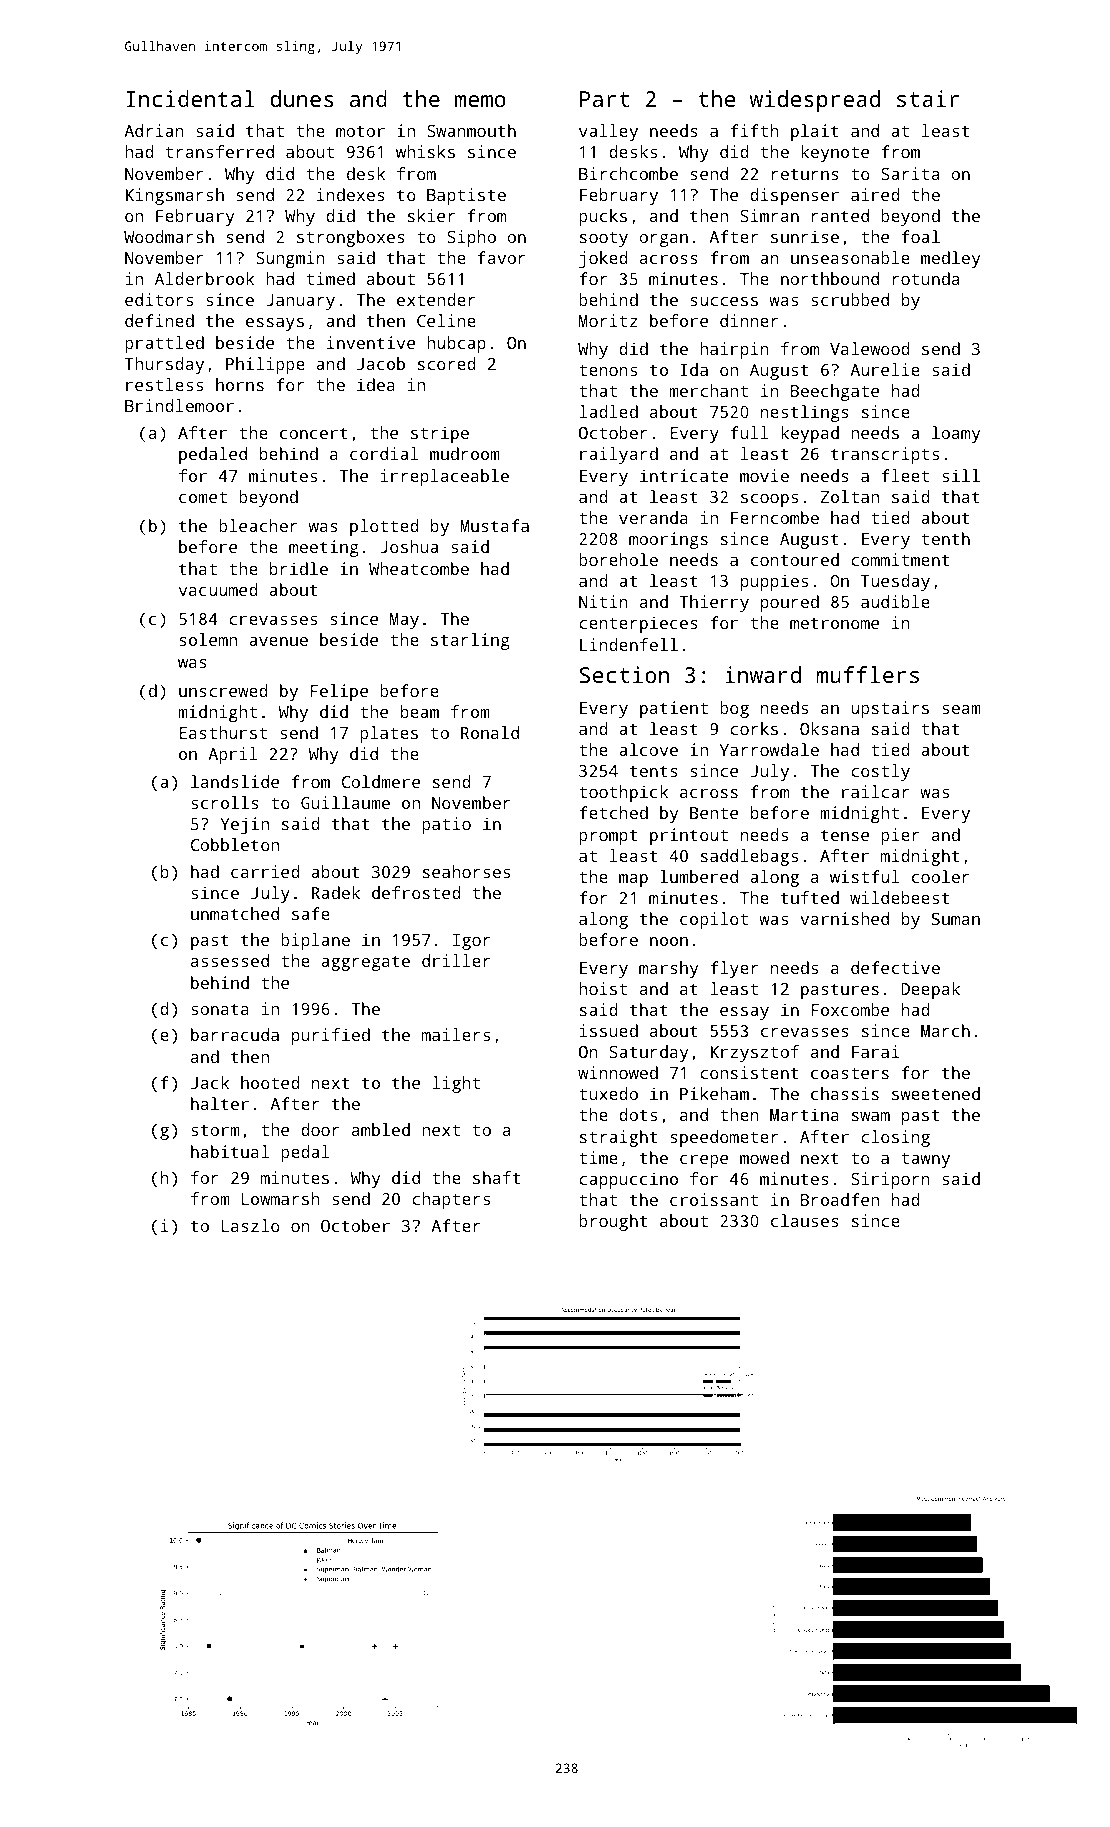  I want to click on saddlebags, so click(749, 857).
